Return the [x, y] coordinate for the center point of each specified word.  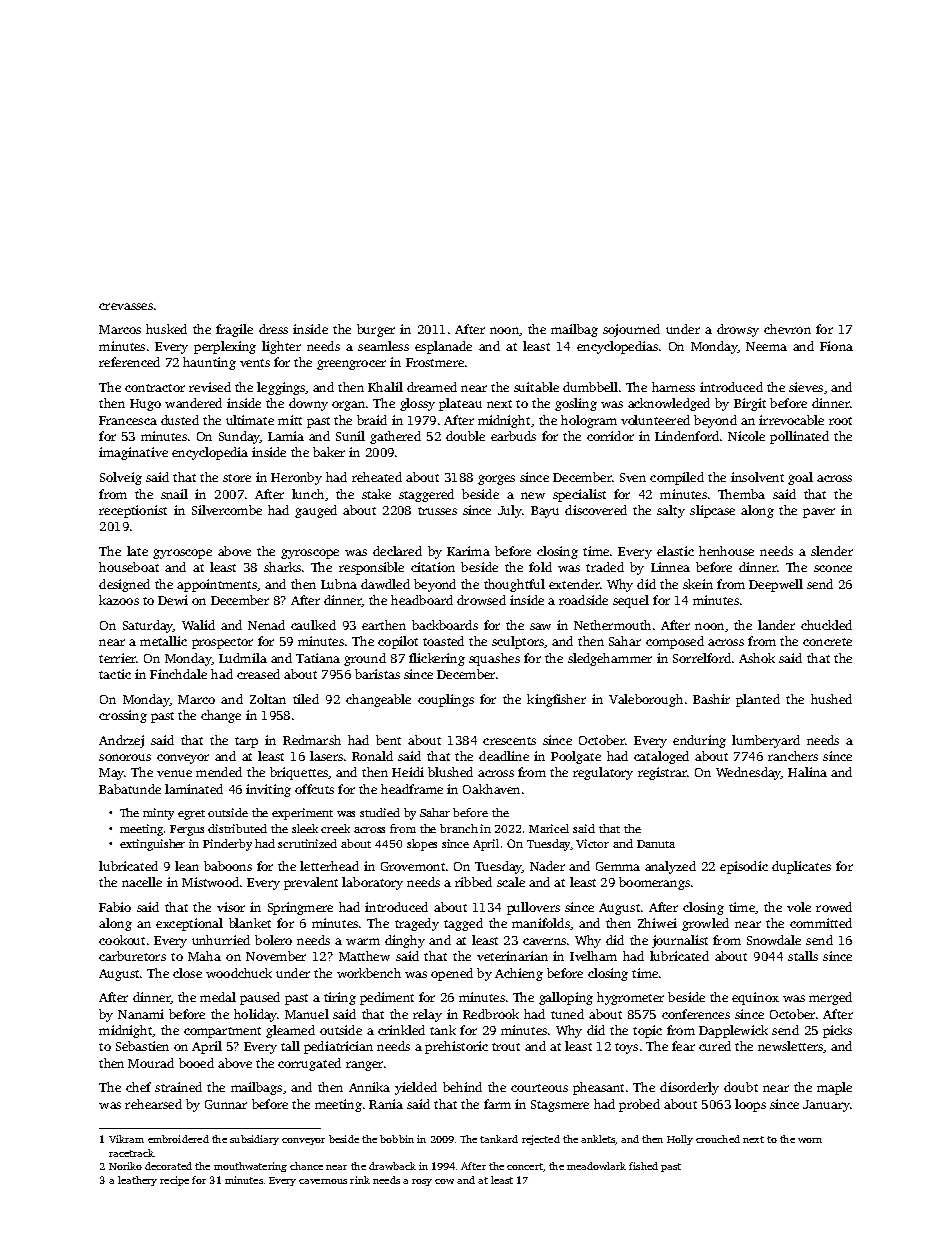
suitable [536, 387]
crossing [123, 716]
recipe [174, 1181]
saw [540, 626]
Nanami [141, 1014]
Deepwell [776, 585]
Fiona [836, 346]
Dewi [173, 600]
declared [397, 551]
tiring [340, 998]
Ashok [757, 658]
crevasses [126, 306]
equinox [755, 998]
